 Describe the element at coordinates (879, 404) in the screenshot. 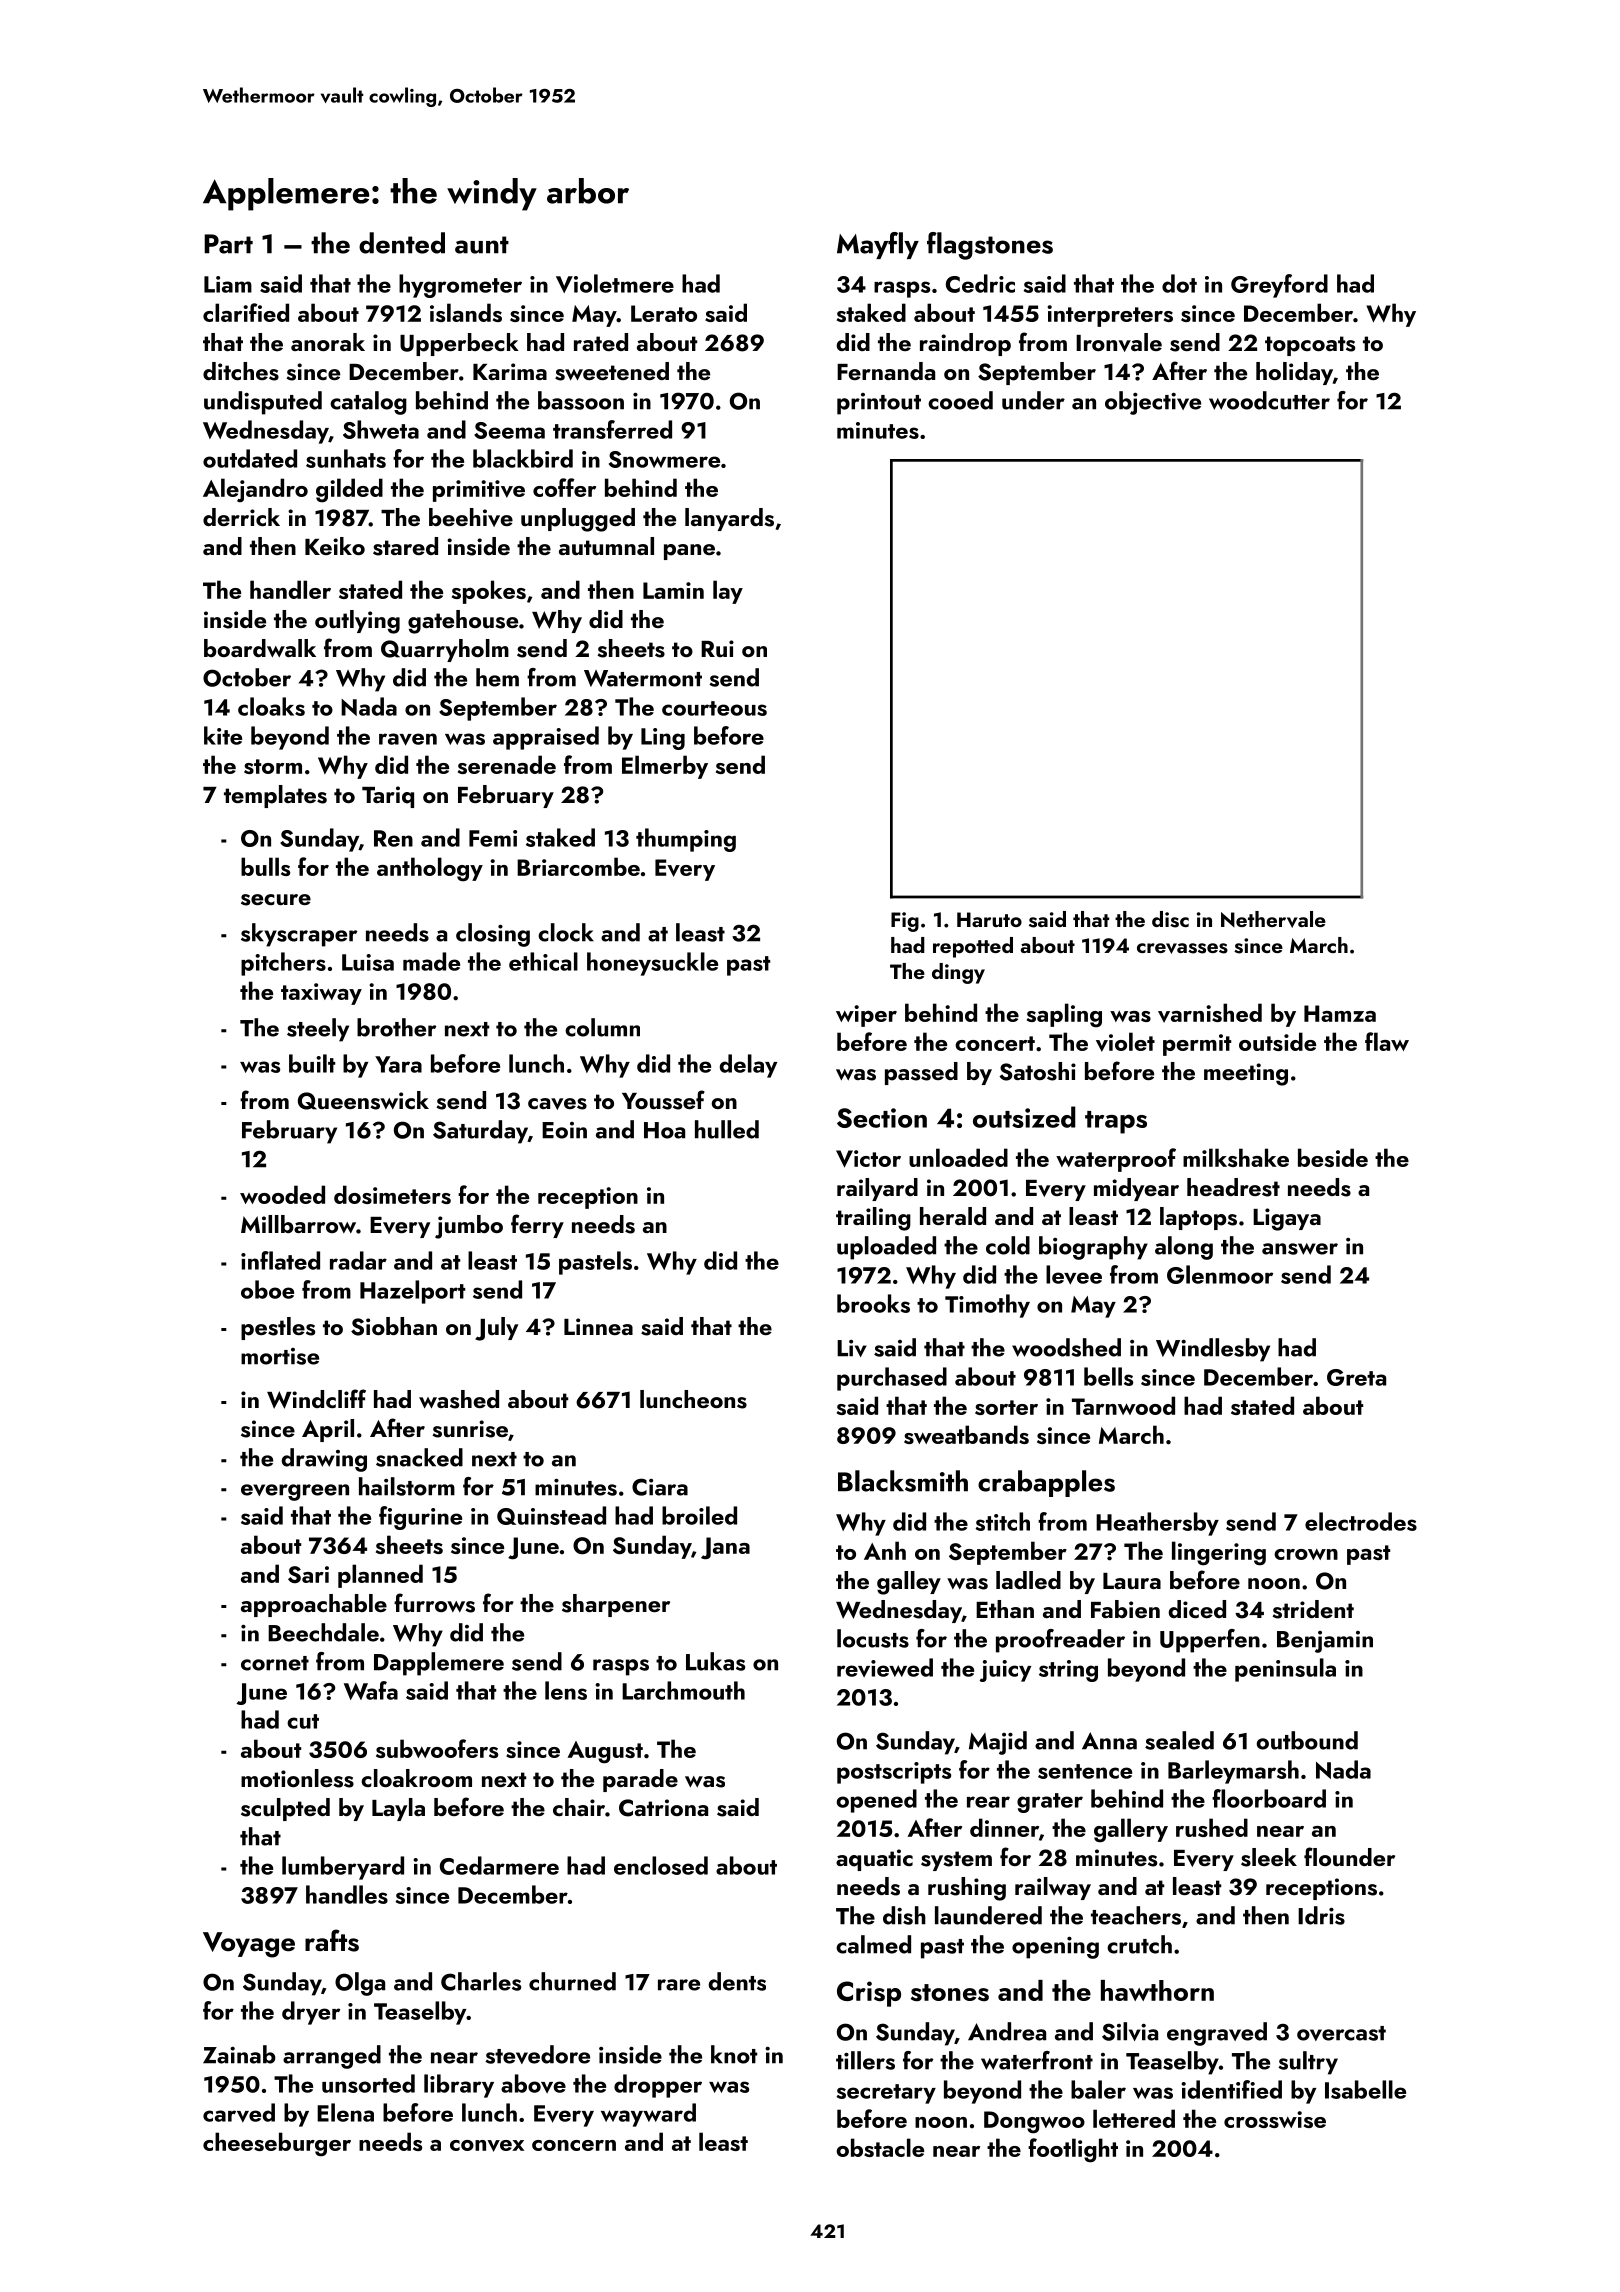

I see `printout` at that location.
